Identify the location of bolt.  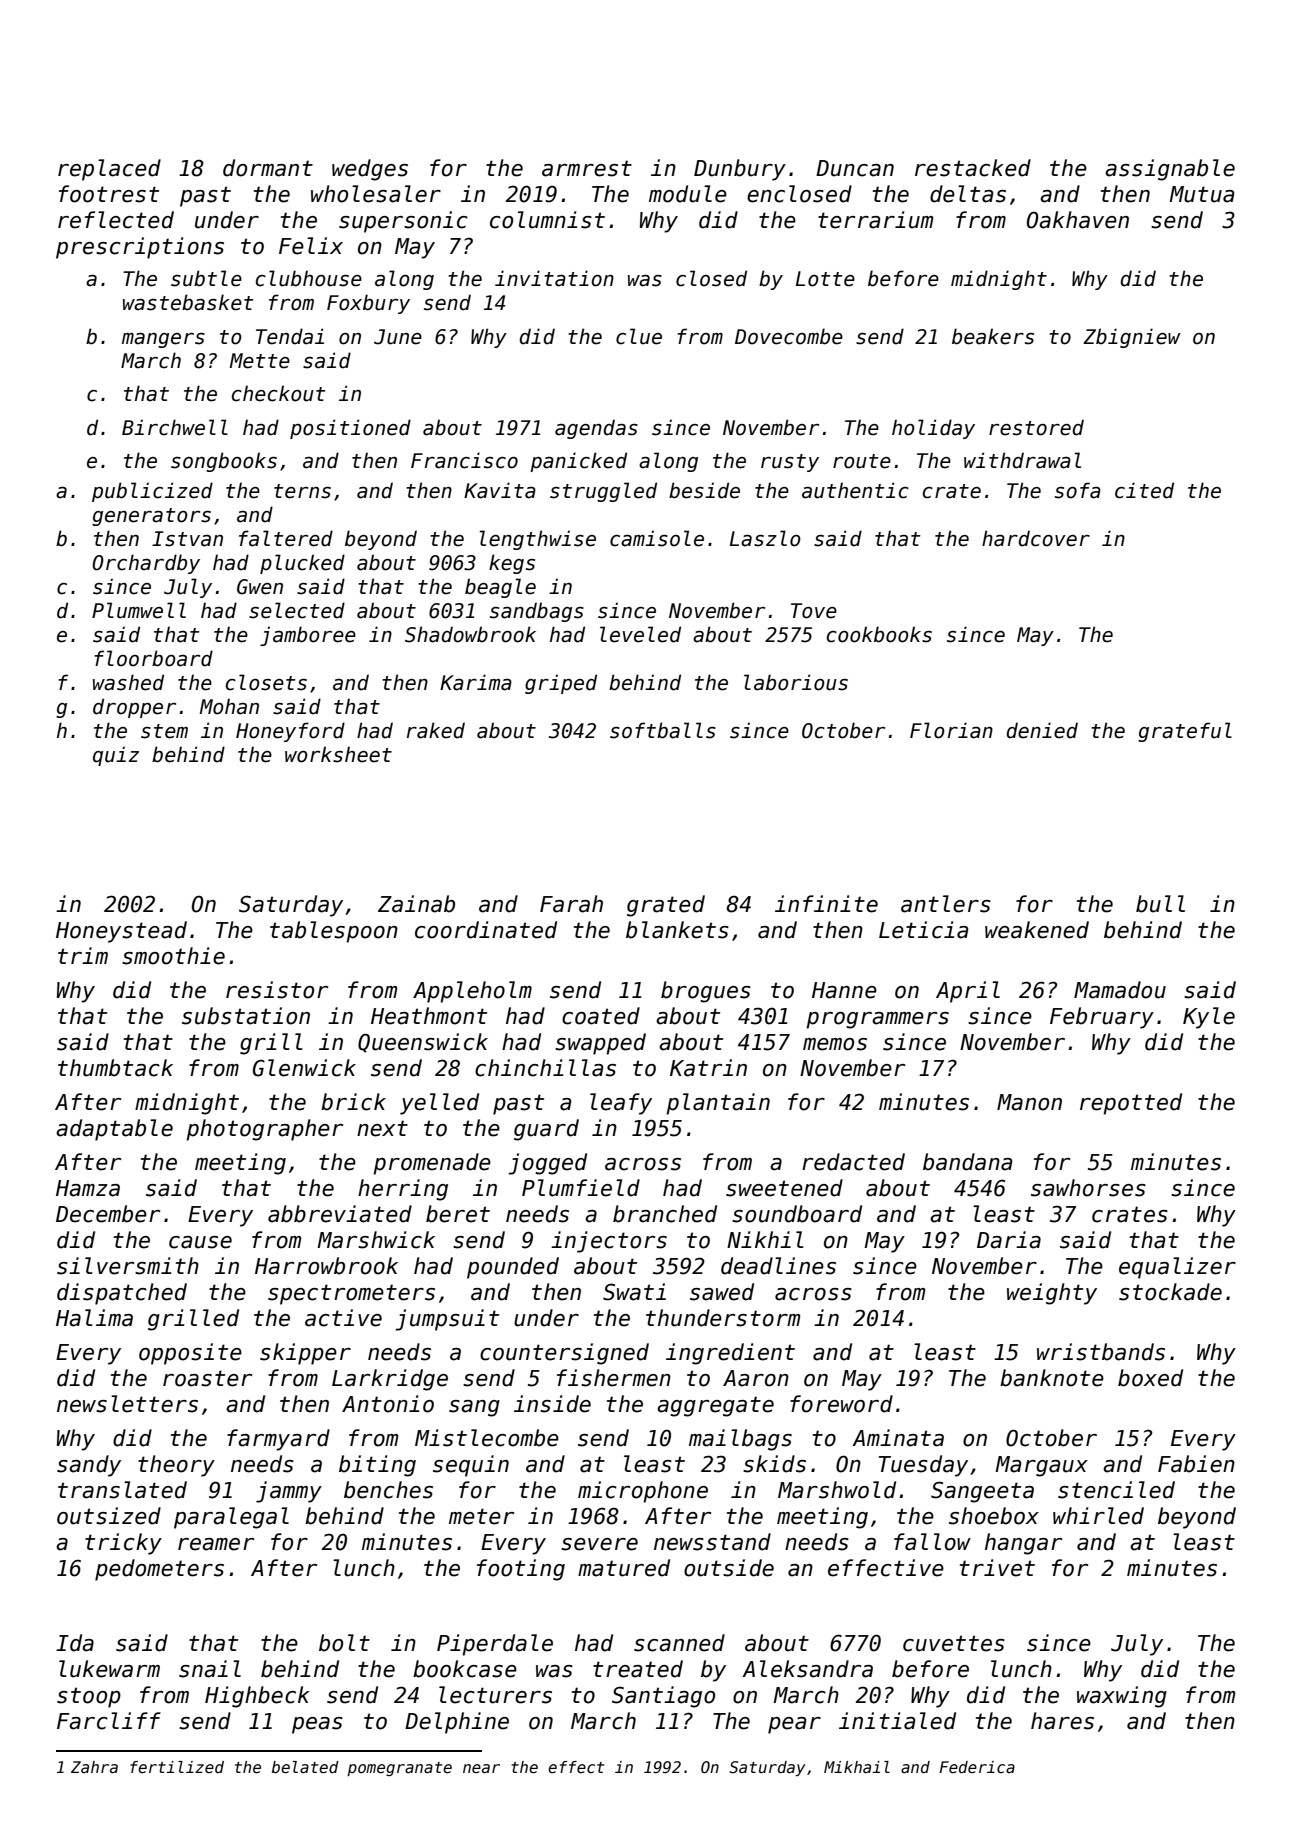
(344, 1643).
